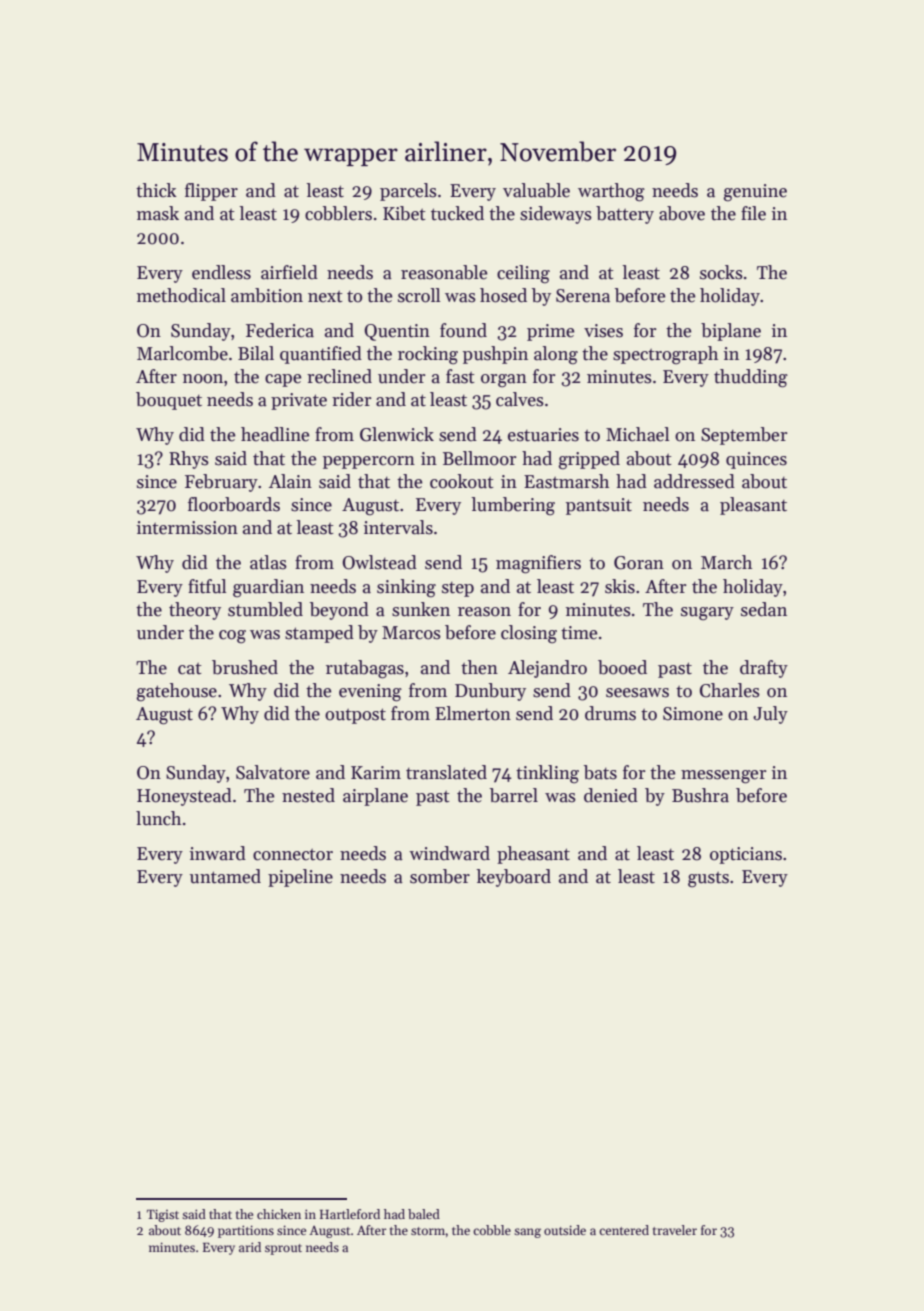 This image has height=1311, width=924. I want to click on pheasant, so click(533, 855).
